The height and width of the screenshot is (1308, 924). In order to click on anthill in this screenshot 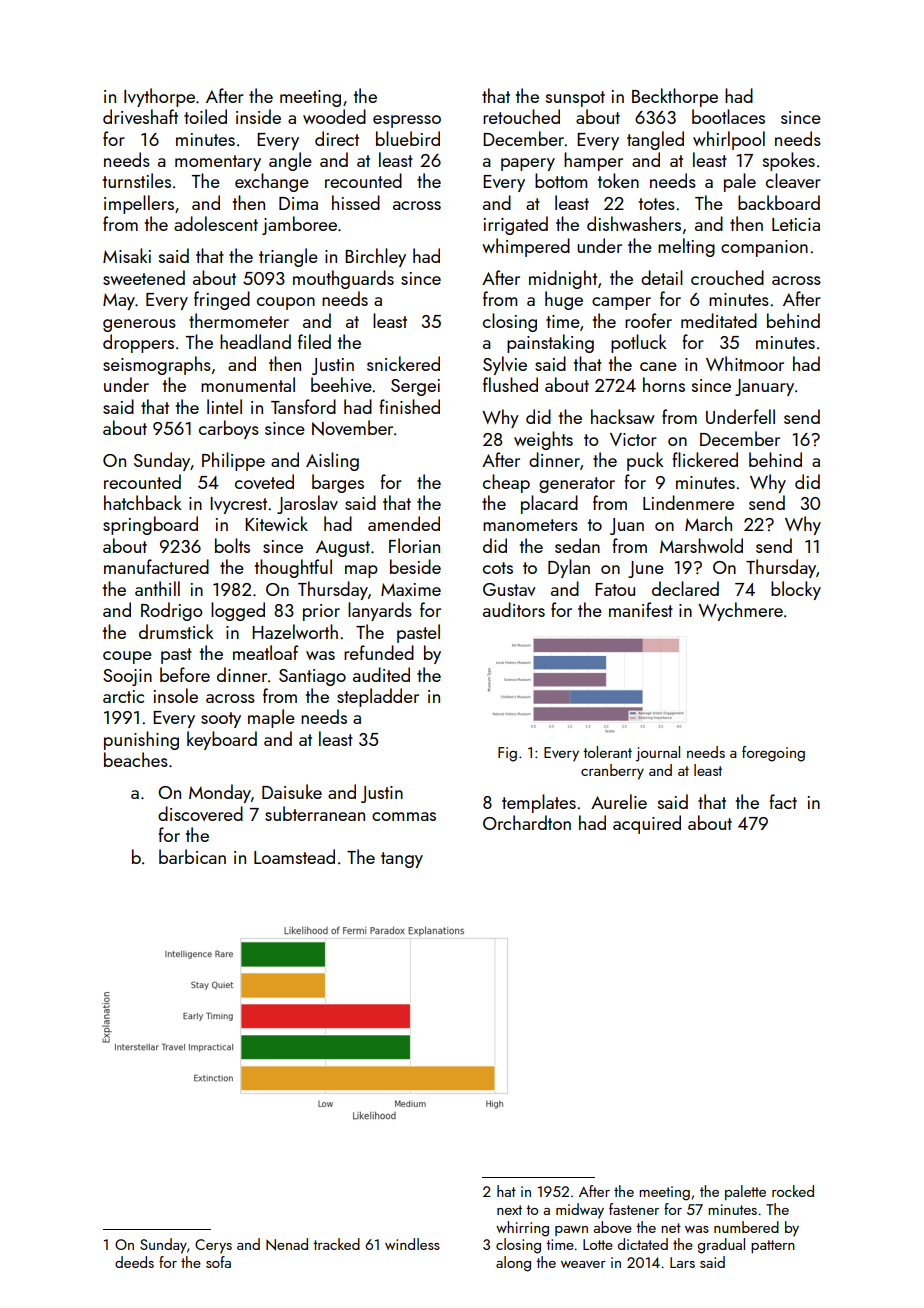, I will do `click(157, 588)`.
